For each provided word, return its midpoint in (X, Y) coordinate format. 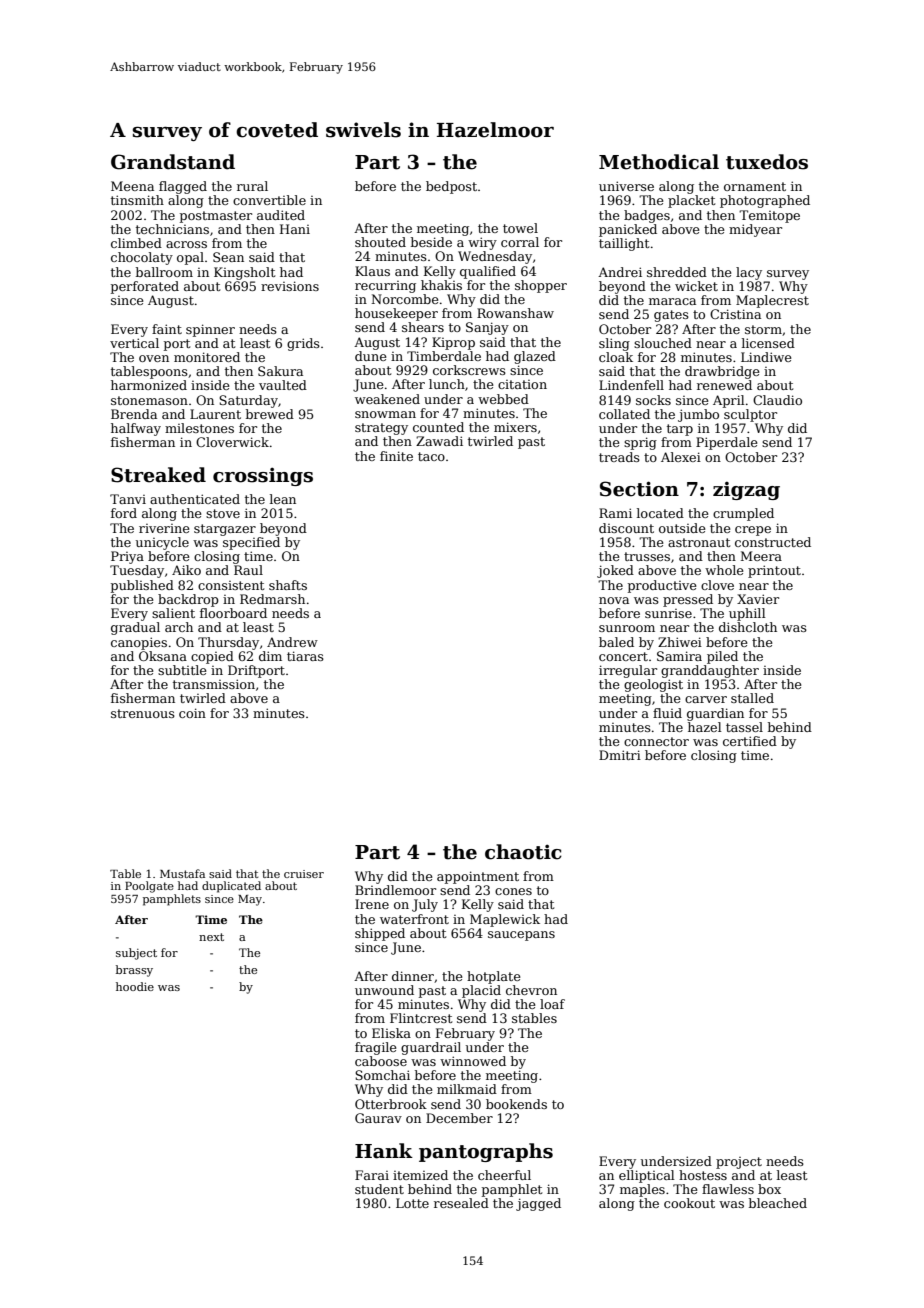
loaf (552, 1004)
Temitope (769, 216)
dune (371, 356)
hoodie (135, 986)
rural (252, 186)
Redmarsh (272, 599)
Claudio (777, 400)
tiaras (305, 656)
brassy (134, 971)
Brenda (134, 414)
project (739, 1163)
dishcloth (748, 627)
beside (431, 242)
